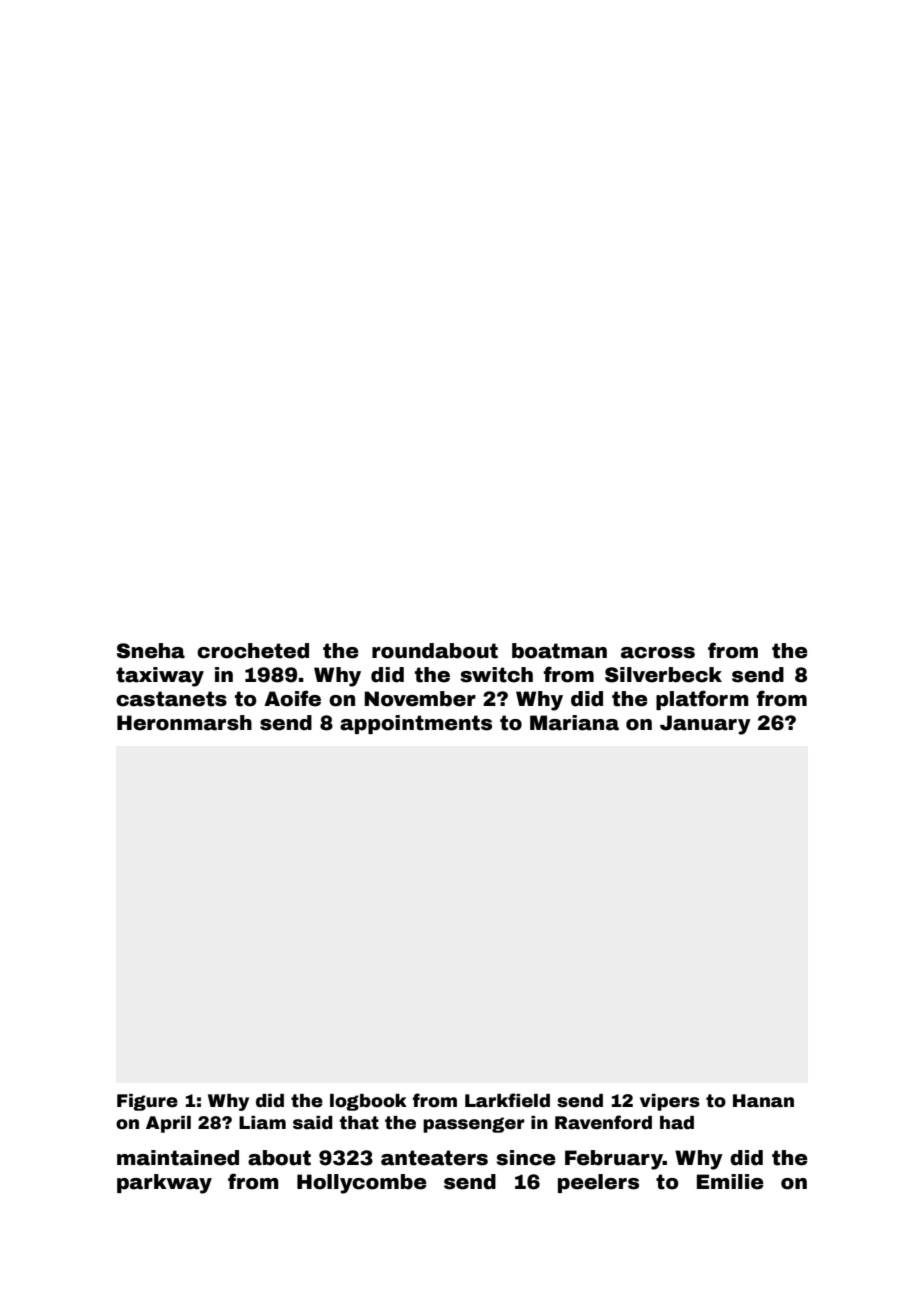 This page has height=1311, width=924. Describe the element at coordinates (147, 1102) in the page. I see `Figure` at that location.
